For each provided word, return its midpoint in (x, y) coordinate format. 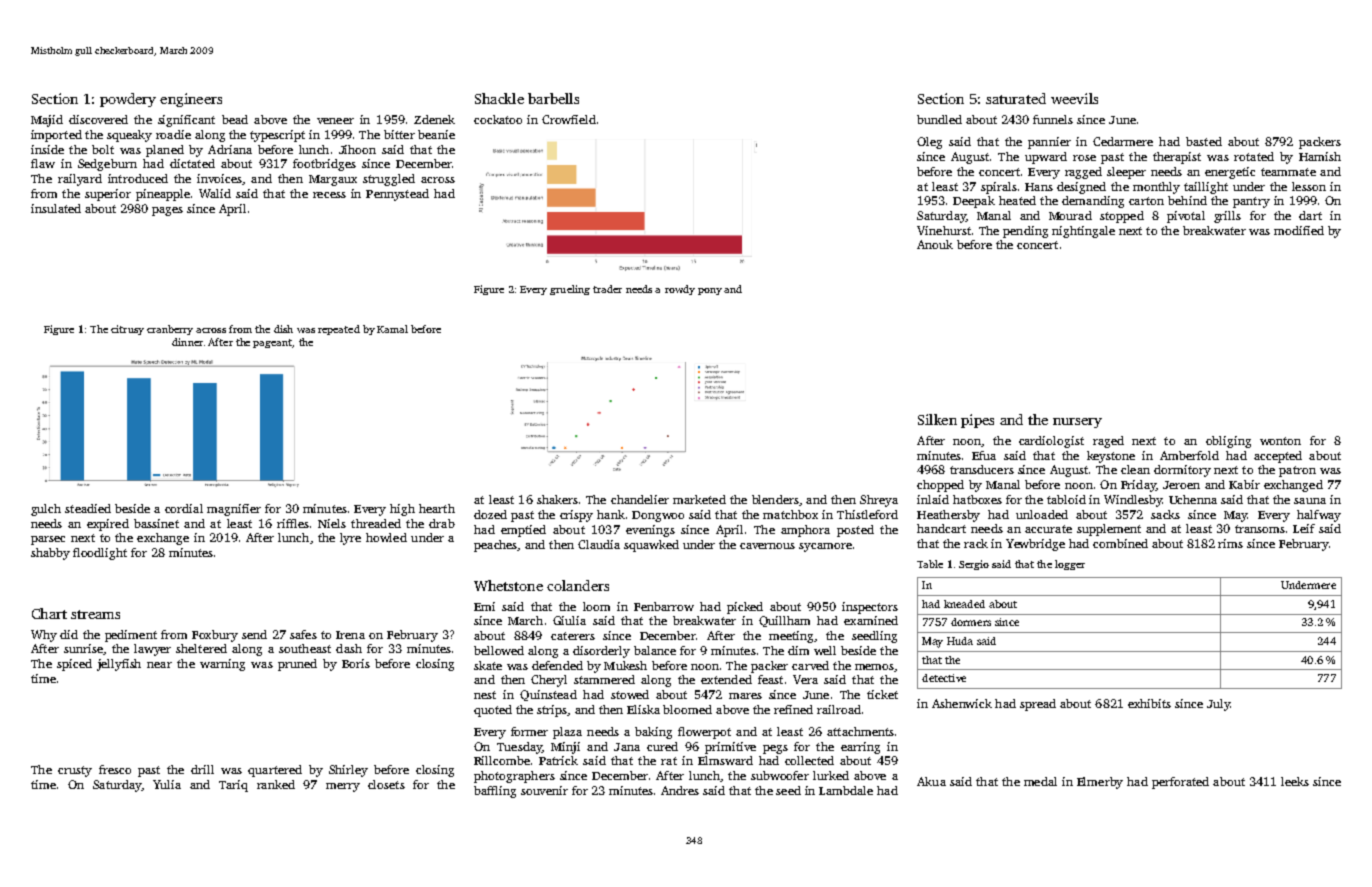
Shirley (348, 771)
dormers (971, 622)
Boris (356, 663)
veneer (335, 121)
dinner (187, 342)
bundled (939, 119)
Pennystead (397, 195)
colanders (578, 585)
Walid (215, 193)
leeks (1295, 781)
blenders (775, 499)
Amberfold (1189, 455)
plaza (567, 733)
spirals (999, 188)
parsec (48, 540)
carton (1146, 201)
